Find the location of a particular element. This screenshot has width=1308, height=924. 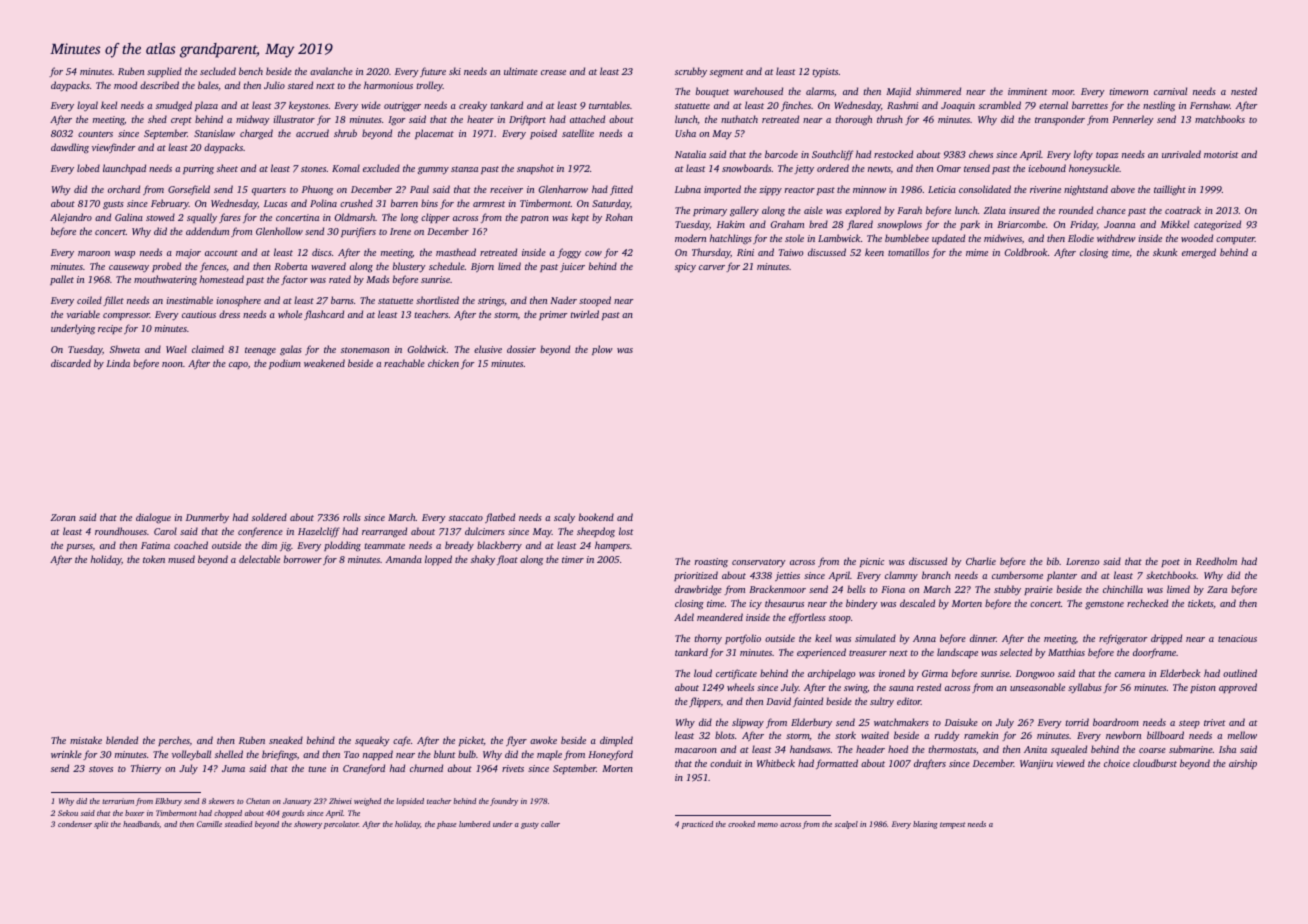

squeaky is located at coordinates (372, 741).
